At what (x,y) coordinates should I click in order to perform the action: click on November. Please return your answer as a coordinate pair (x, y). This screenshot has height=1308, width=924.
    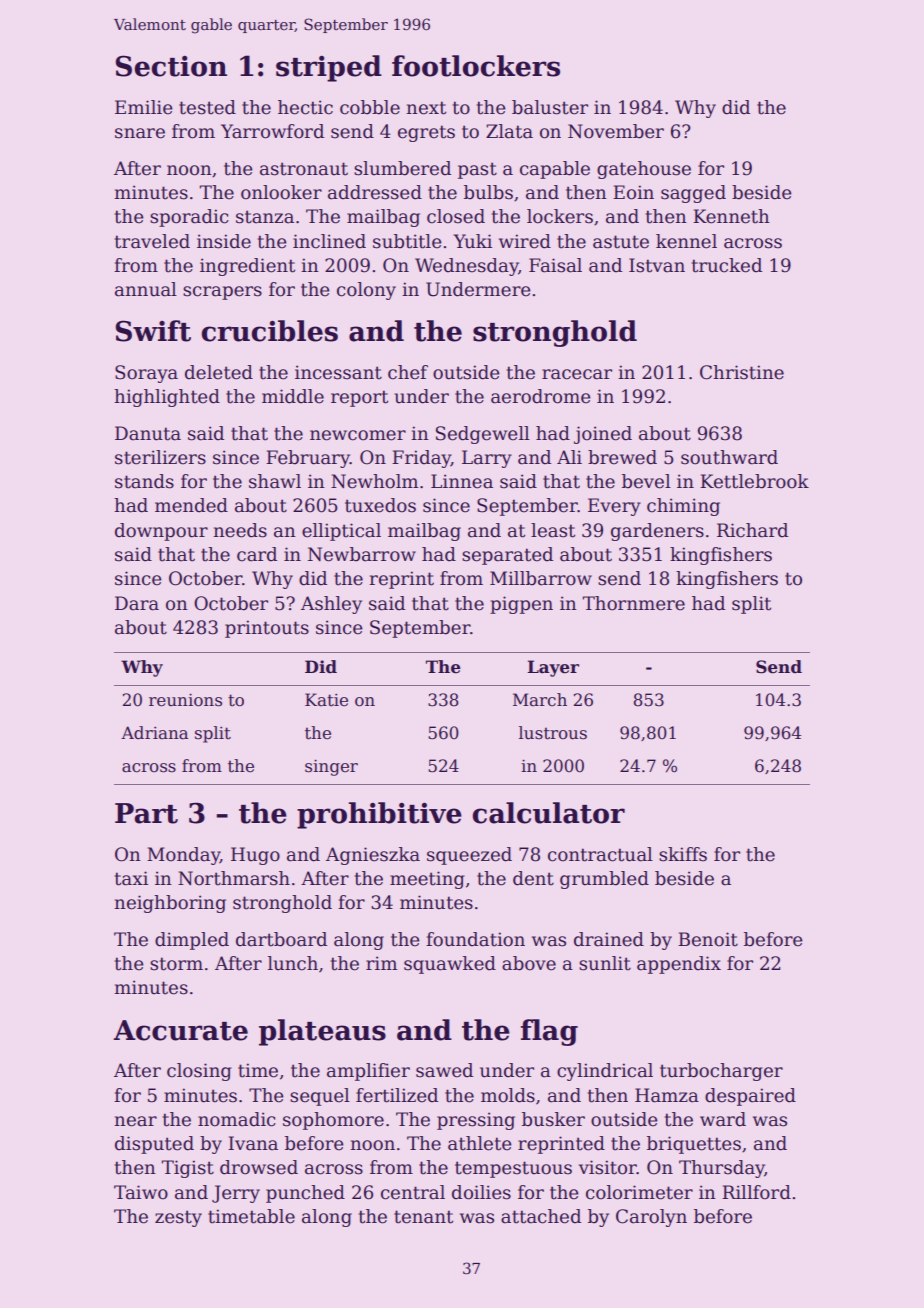
    Looking at the image, I should click on (616, 131).
